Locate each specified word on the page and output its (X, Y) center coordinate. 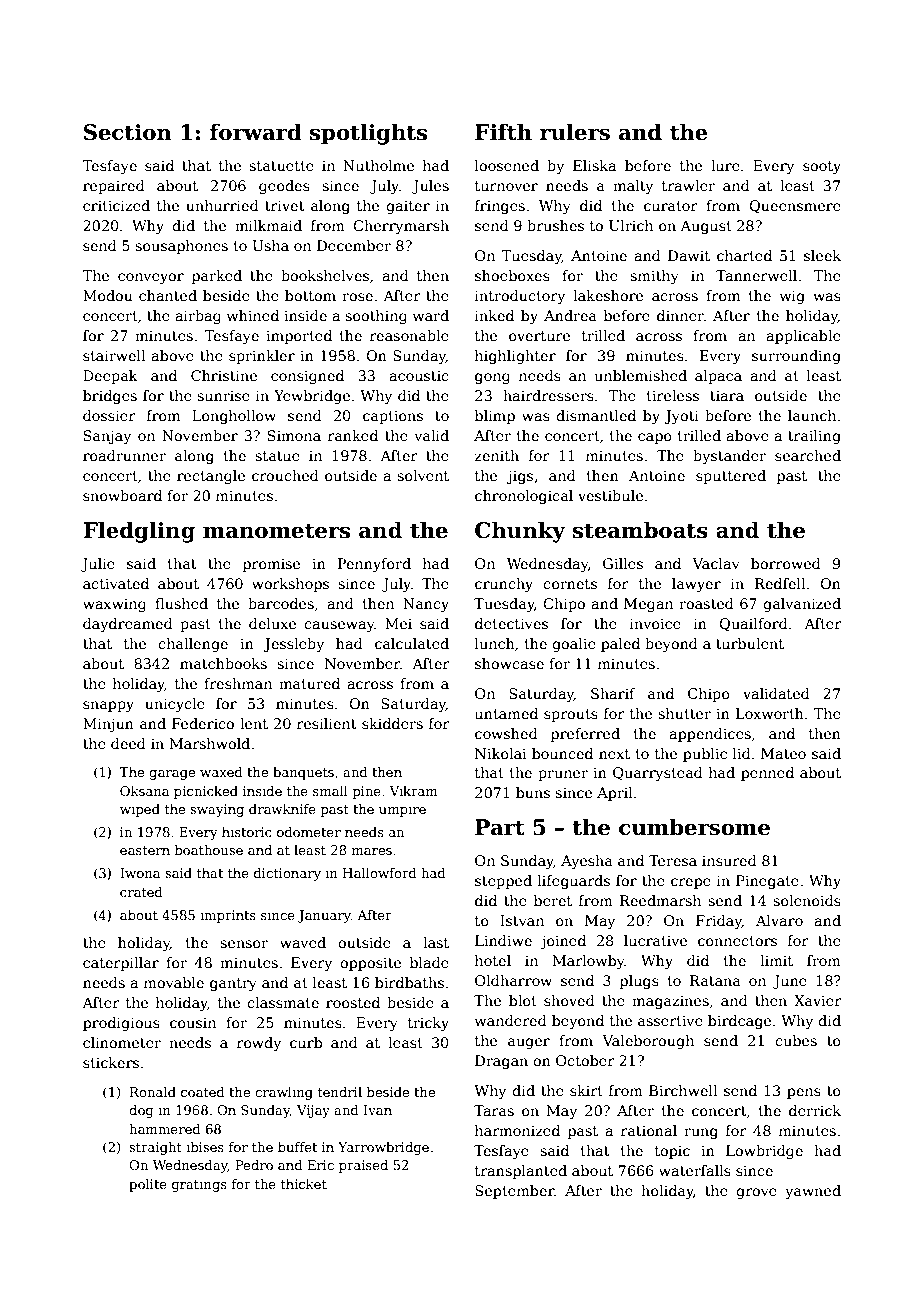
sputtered (731, 477)
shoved (569, 1000)
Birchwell (683, 1090)
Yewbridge (312, 397)
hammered (165, 1129)
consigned (307, 377)
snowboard (122, 495)
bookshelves (325, 275)
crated (141, 892)
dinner (680, 315)
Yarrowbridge (383, 1148)
